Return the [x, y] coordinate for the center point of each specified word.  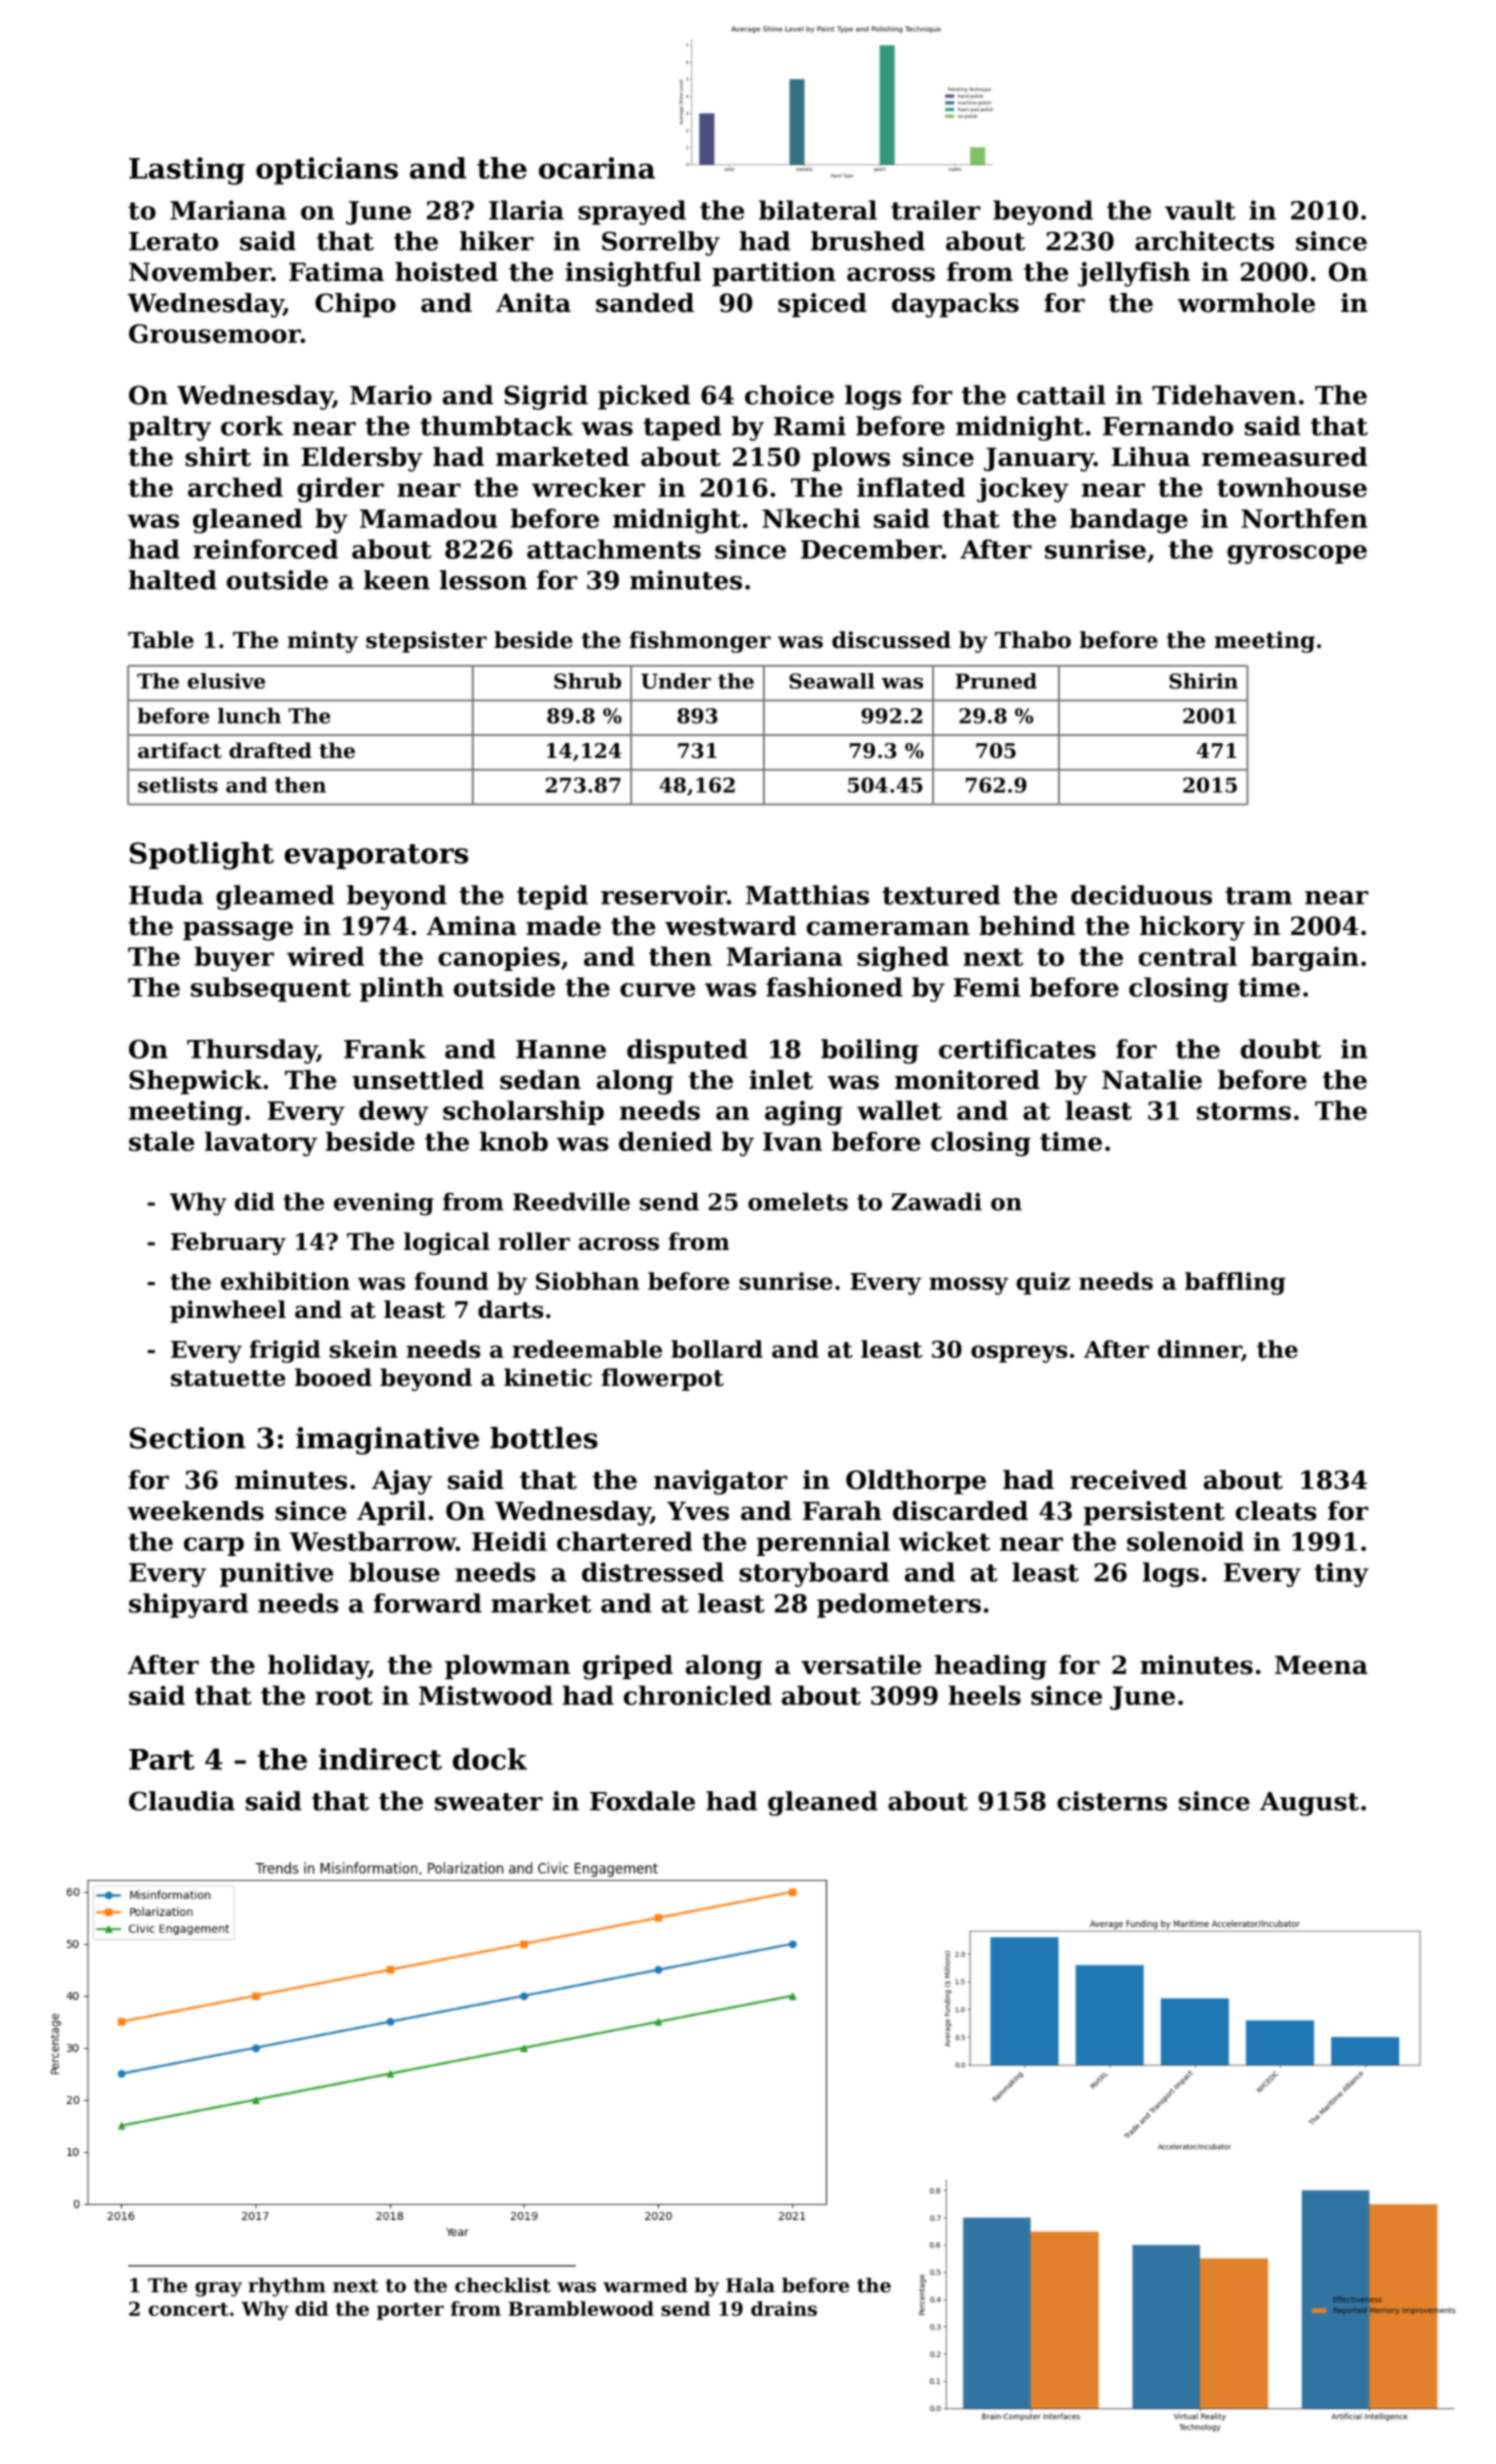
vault [1200, 210]
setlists [178, 785]
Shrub [587, 681]
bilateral [818, 210]
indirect [380, 1759]
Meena [1321, 1665]
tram [1258, 896]
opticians [327, 171]
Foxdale [642, 1801]
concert [189, 2309]
